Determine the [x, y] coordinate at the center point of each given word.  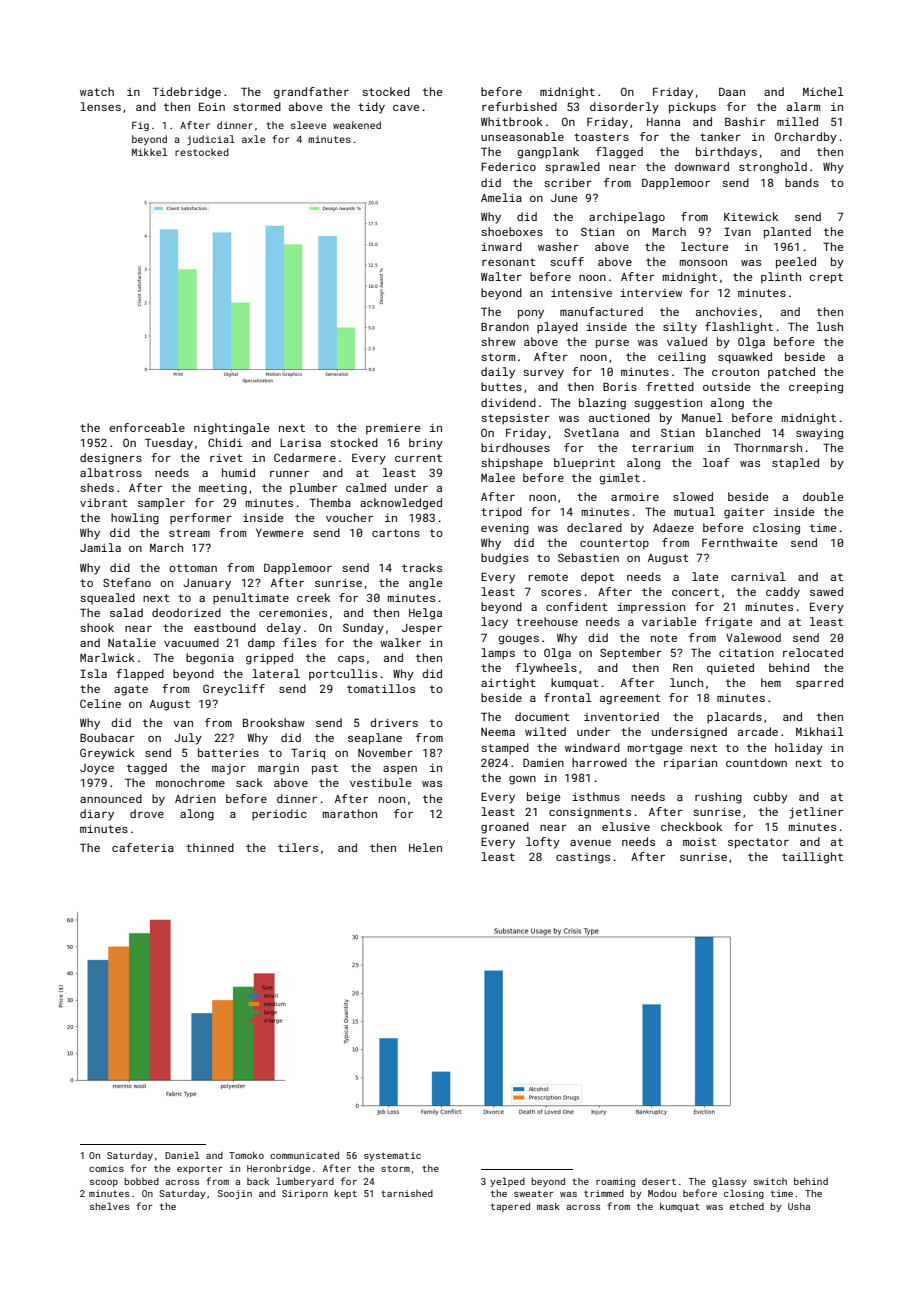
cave [406, 108]
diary [97, 815]
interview [651, 293]
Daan [732, 91]
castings [583, 858]
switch [770, 1181]
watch [97, 91]
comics [106, 1168]
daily [498, 373]
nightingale [232, 429]
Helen [425, 847]
